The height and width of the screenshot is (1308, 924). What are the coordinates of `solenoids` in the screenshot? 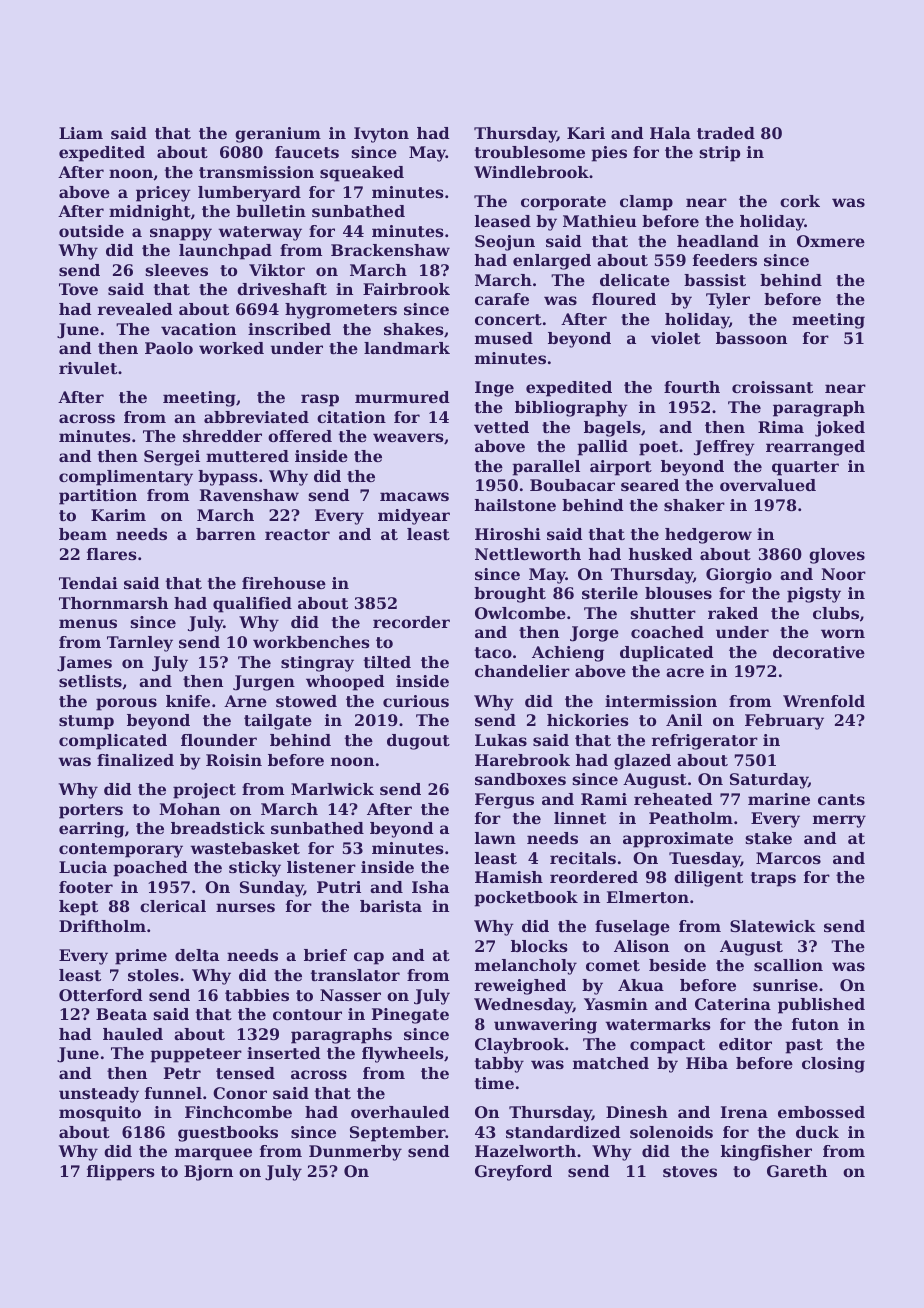 It's located at (671, 1132).
